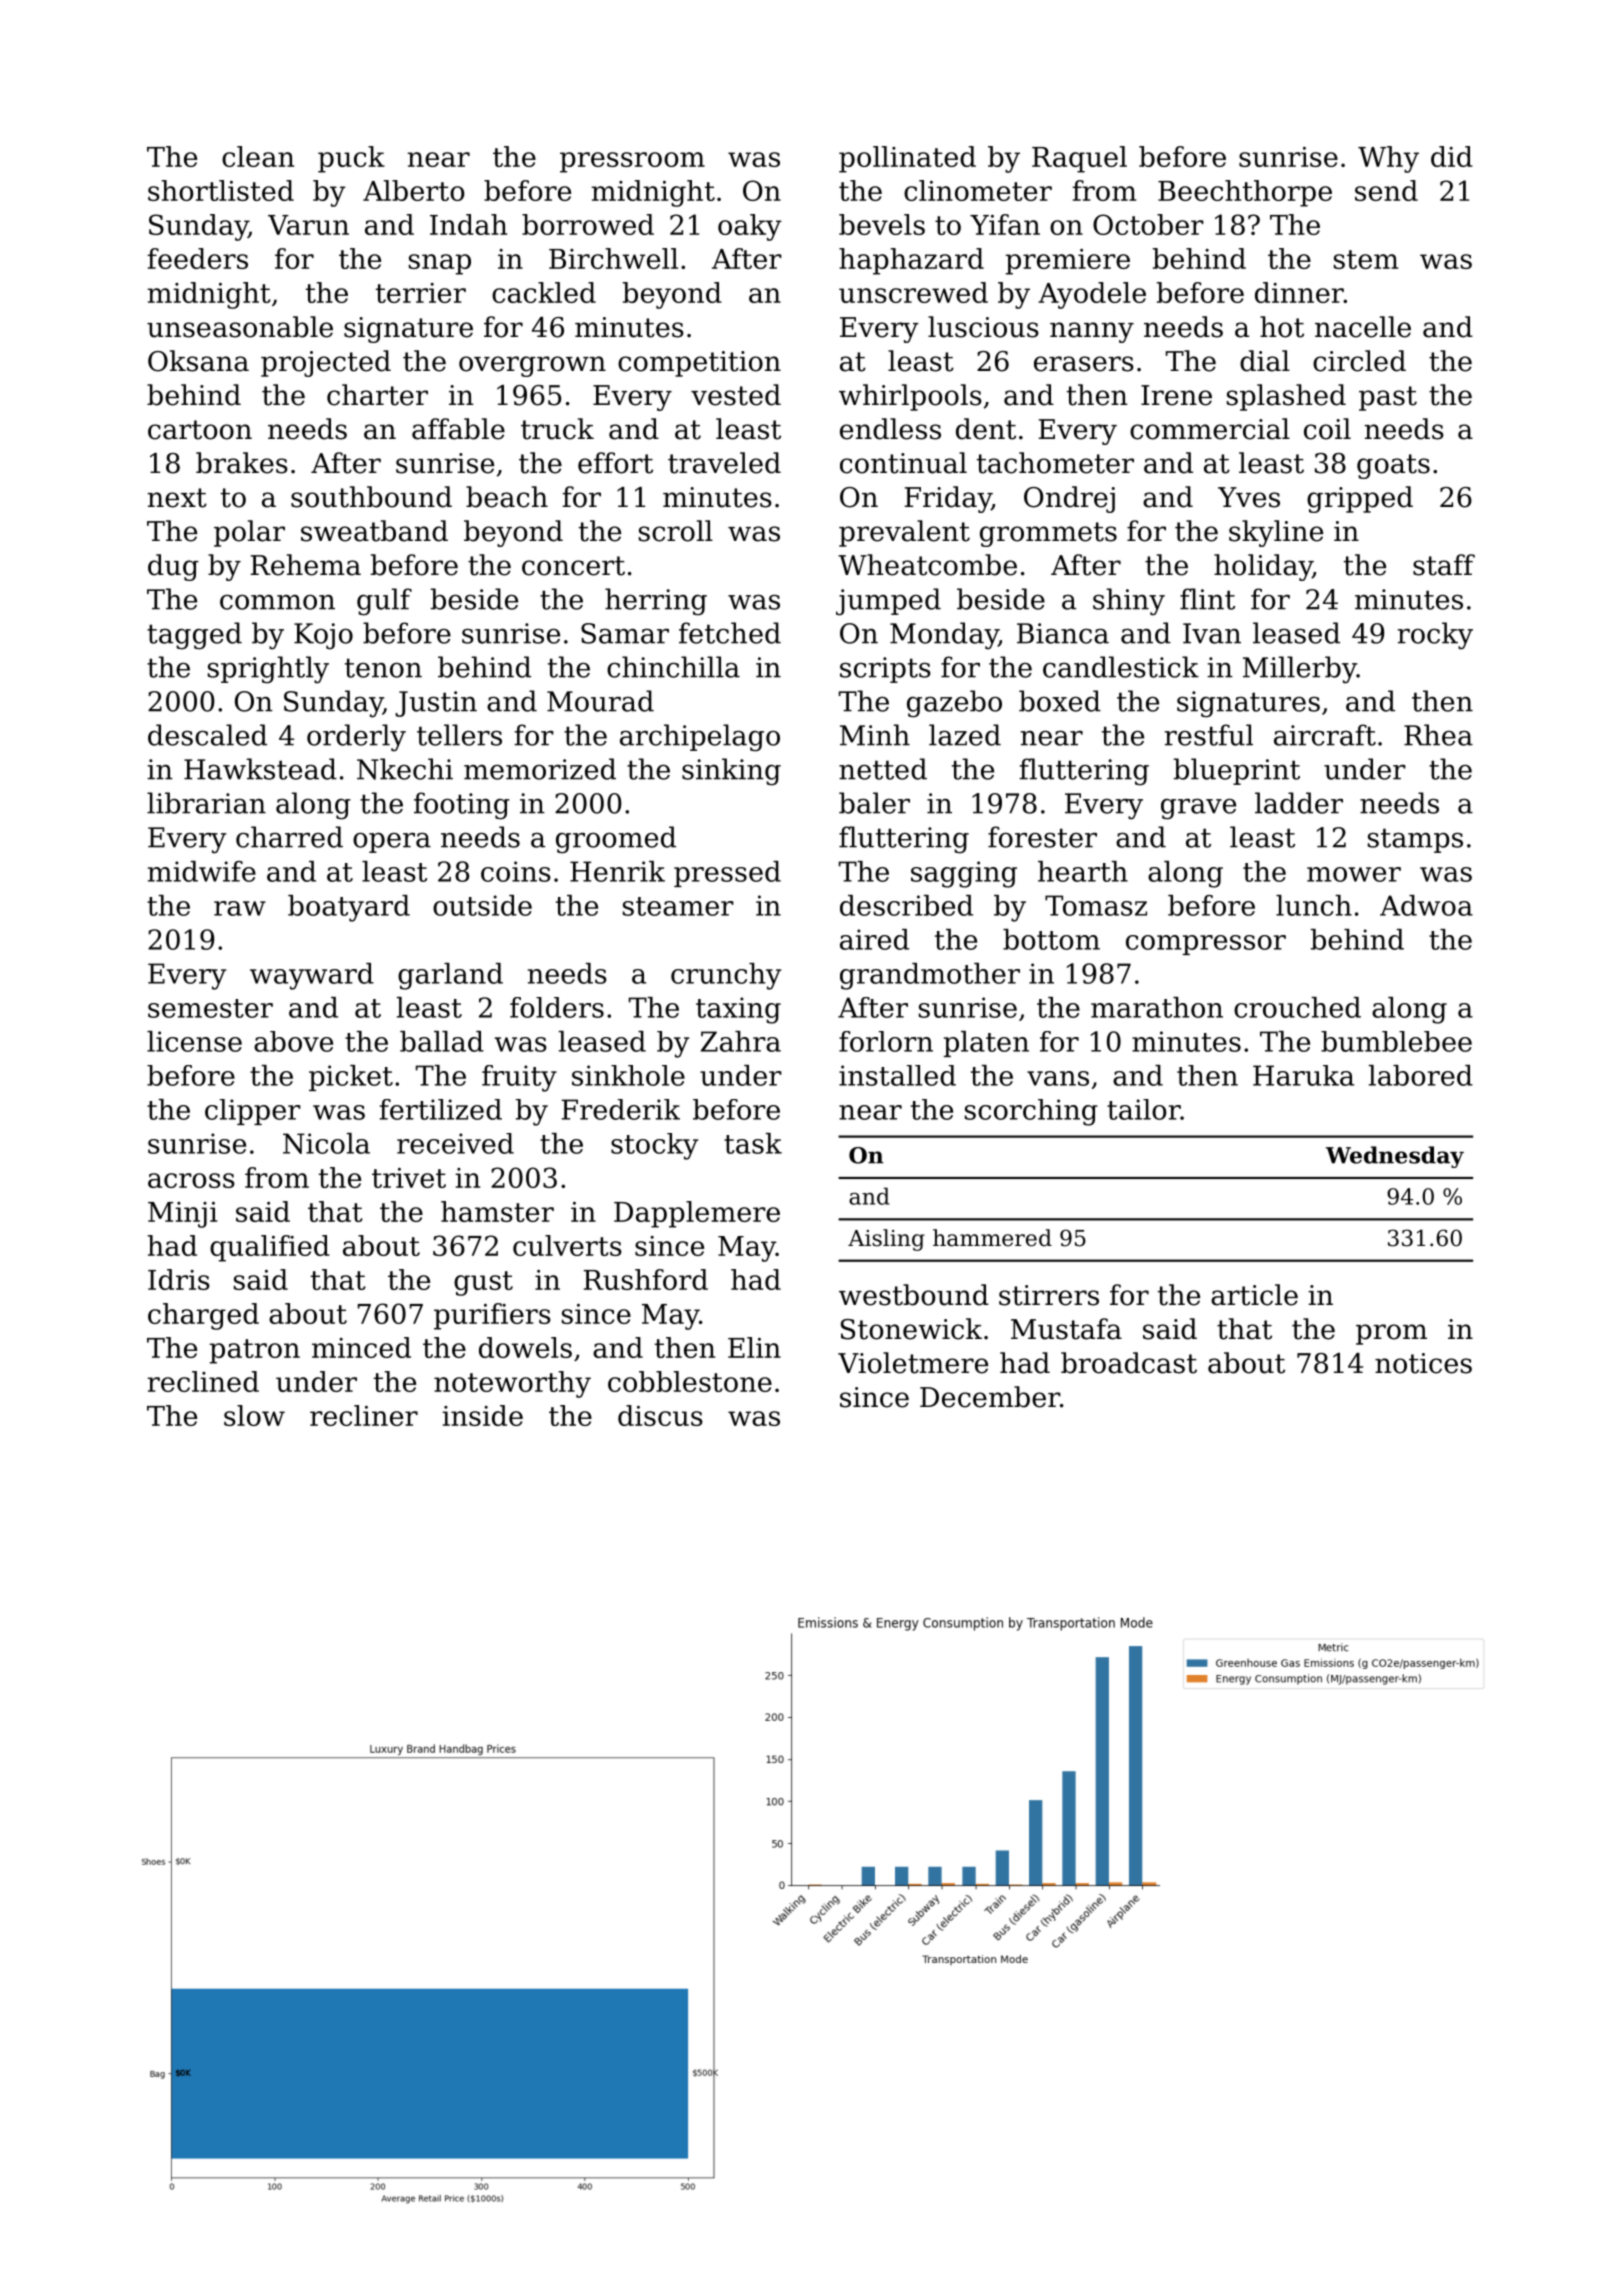  I want to click on baler, so click(874, 803).
